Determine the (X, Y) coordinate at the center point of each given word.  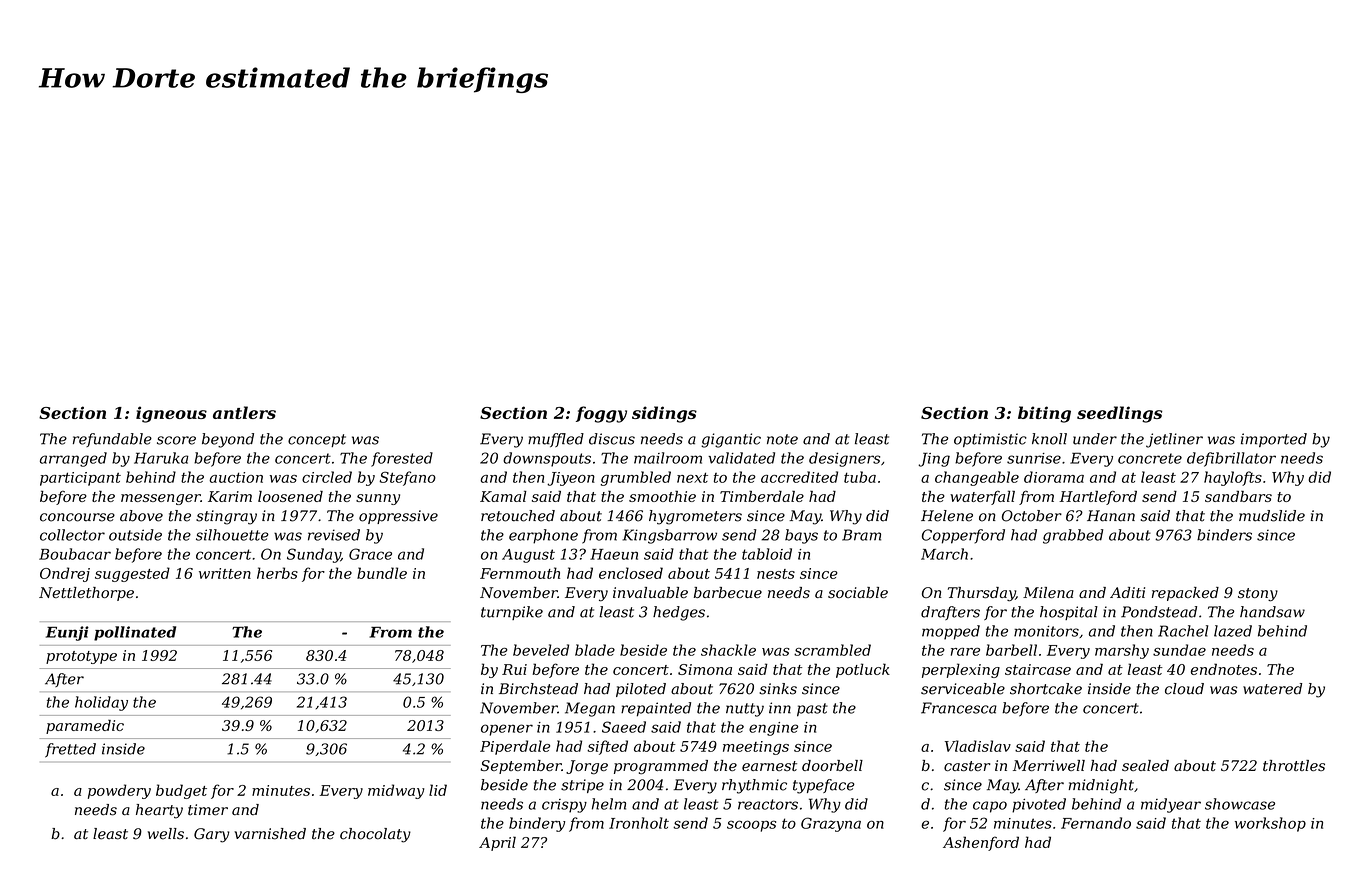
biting (1044, 414)
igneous (171, 414)
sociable (858, 592)
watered (1272, 689)
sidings (664, 414)
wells (166, 834)
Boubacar (75, 554)
